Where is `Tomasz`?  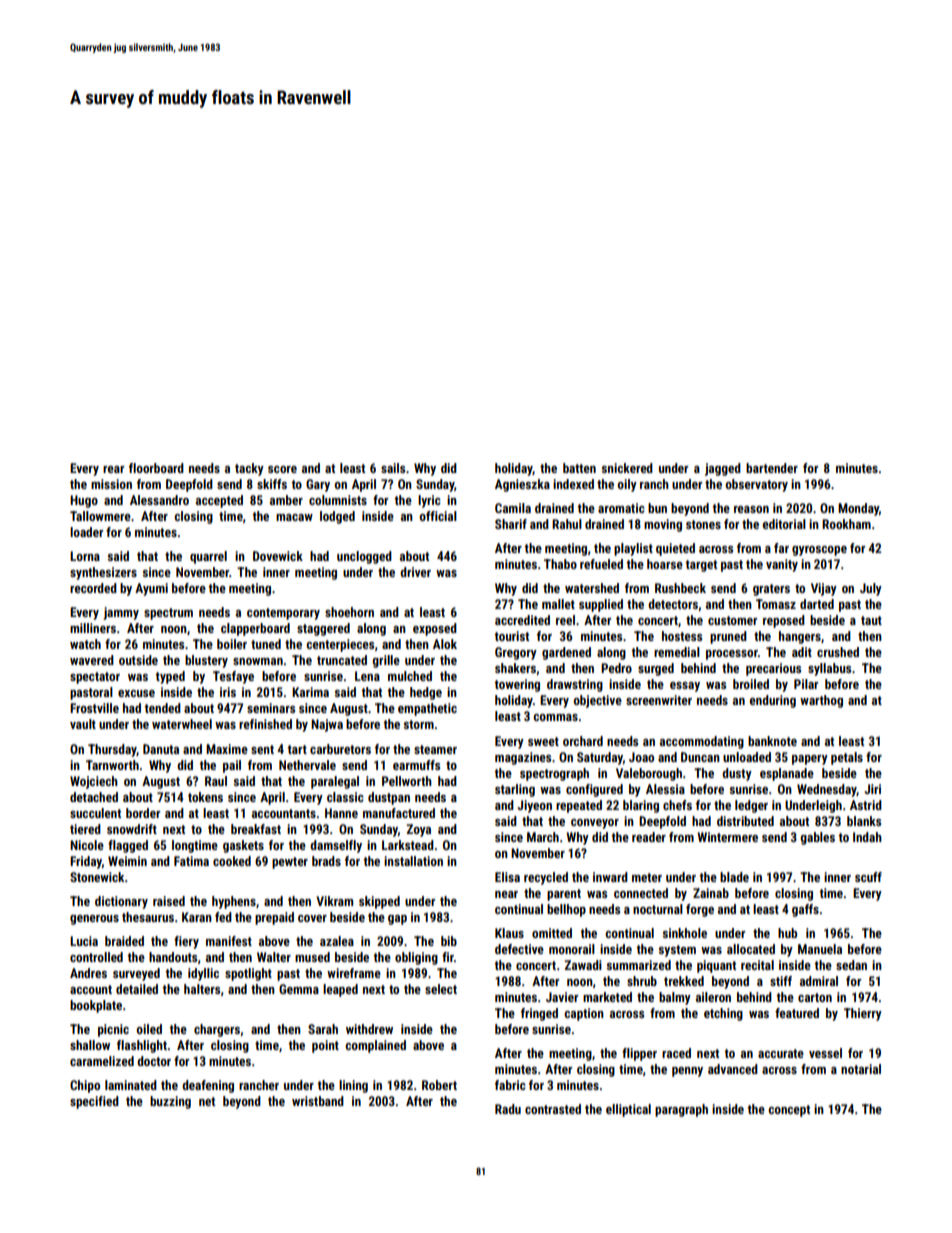 Tomasz is located at coordinates (776, 604).
